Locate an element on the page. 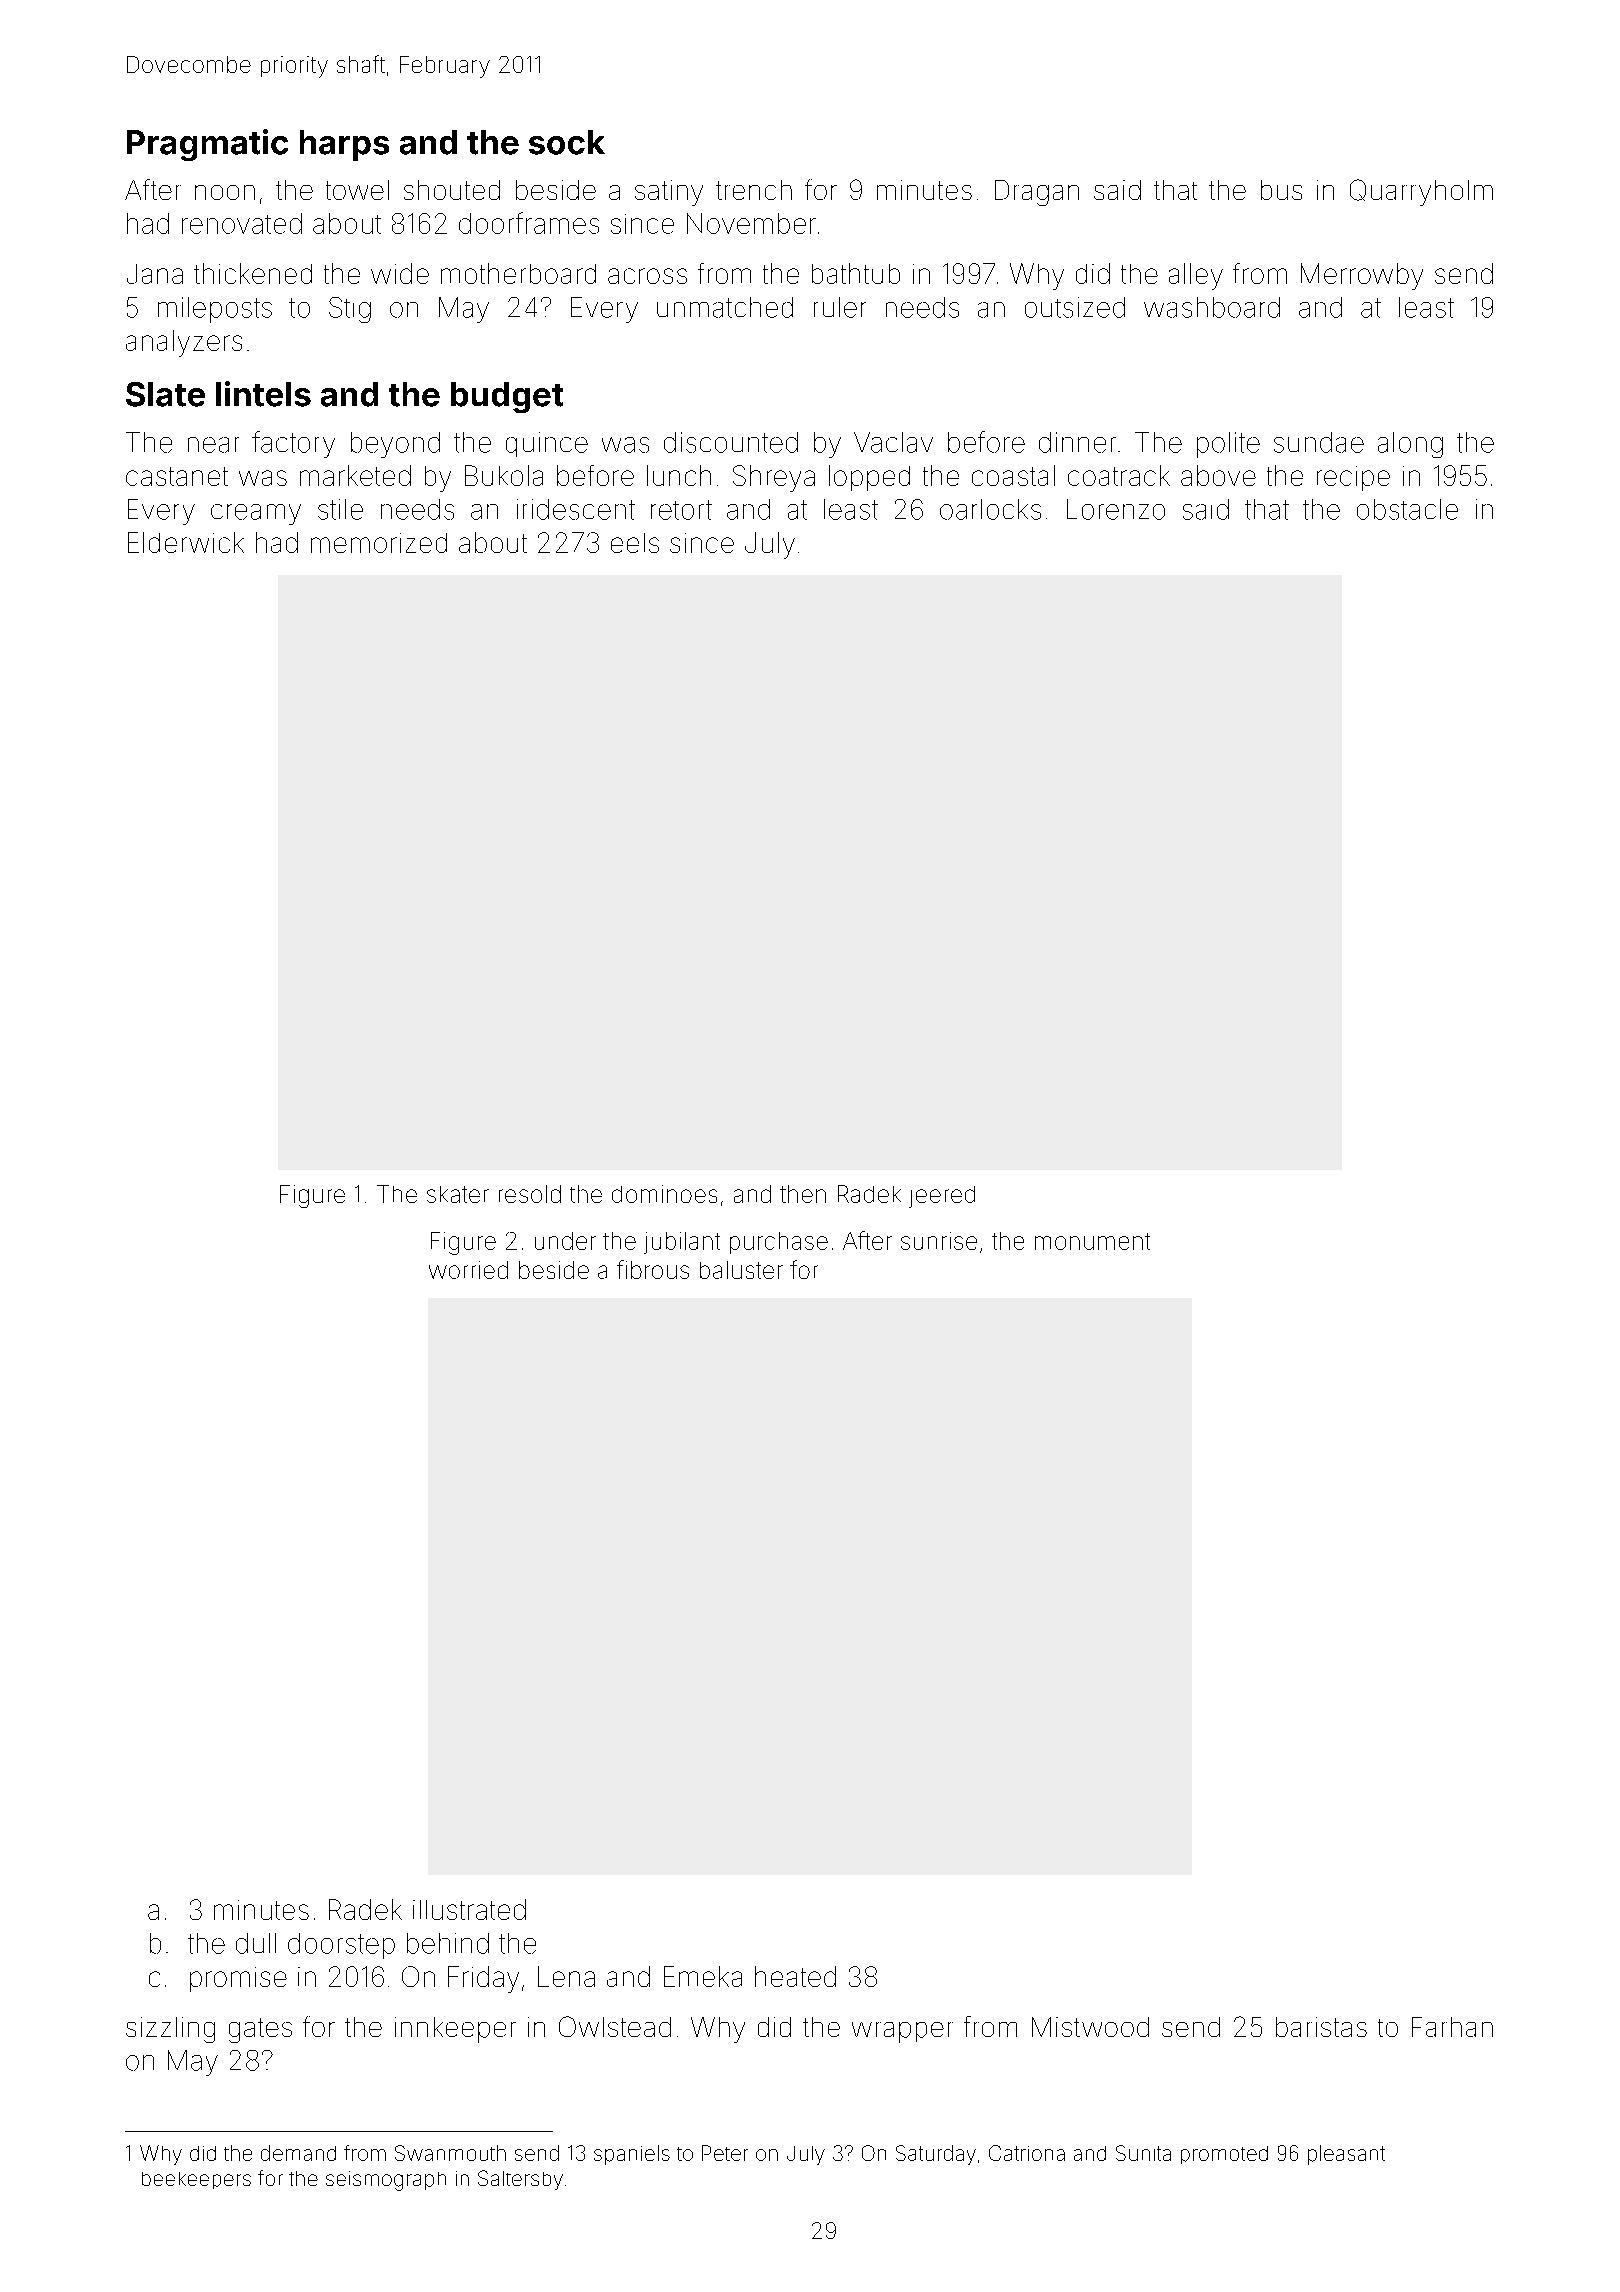 This image has width=1620, height=2292. Mistwood is located at coordinates (1090, 2027).
